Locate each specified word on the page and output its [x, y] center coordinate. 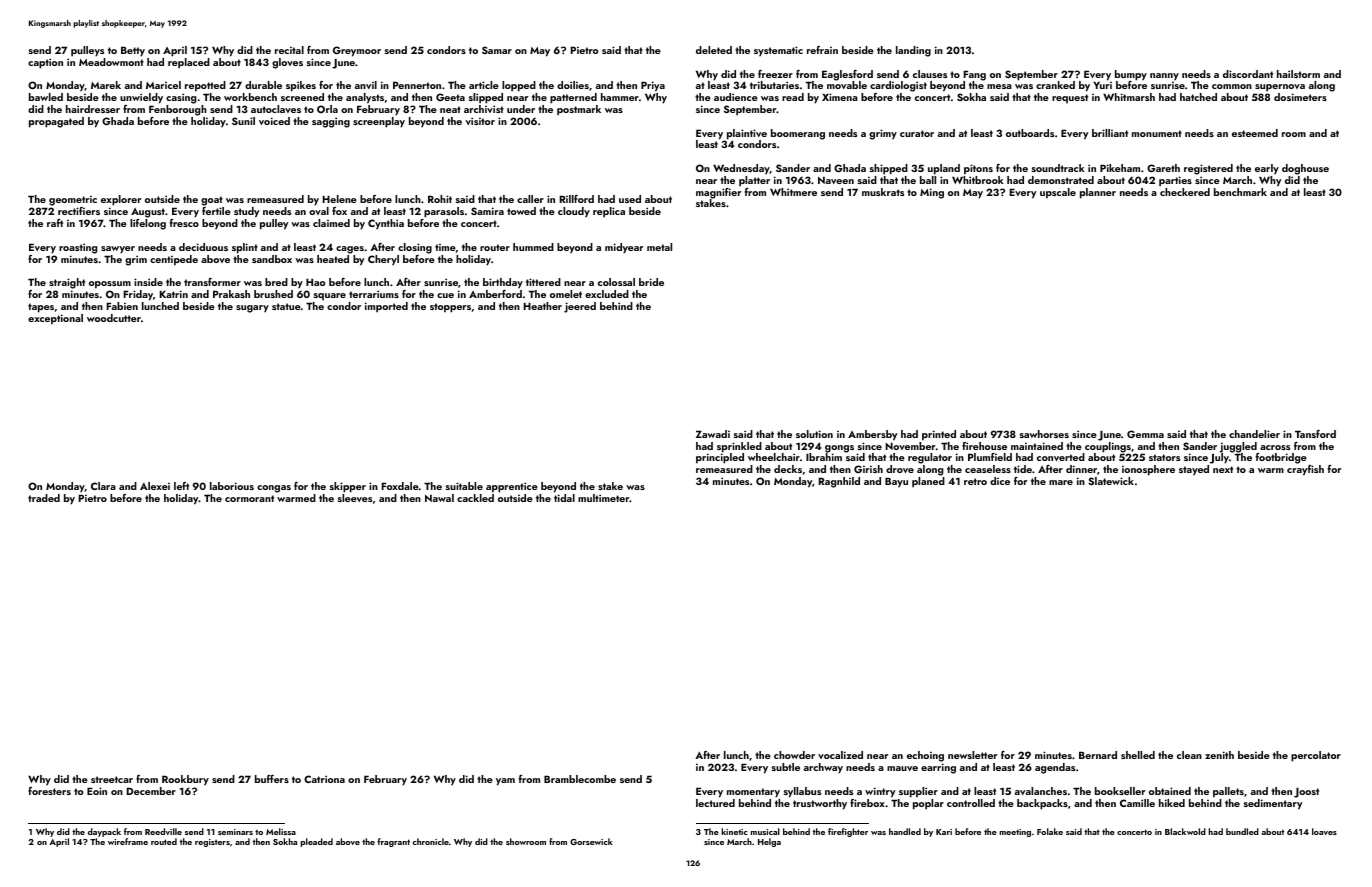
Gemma [1145, 434]
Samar [497, 50]
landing [913, 51]
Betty [133, 51]
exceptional [55, 319]
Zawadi [713, 434]
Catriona [324, 779]
